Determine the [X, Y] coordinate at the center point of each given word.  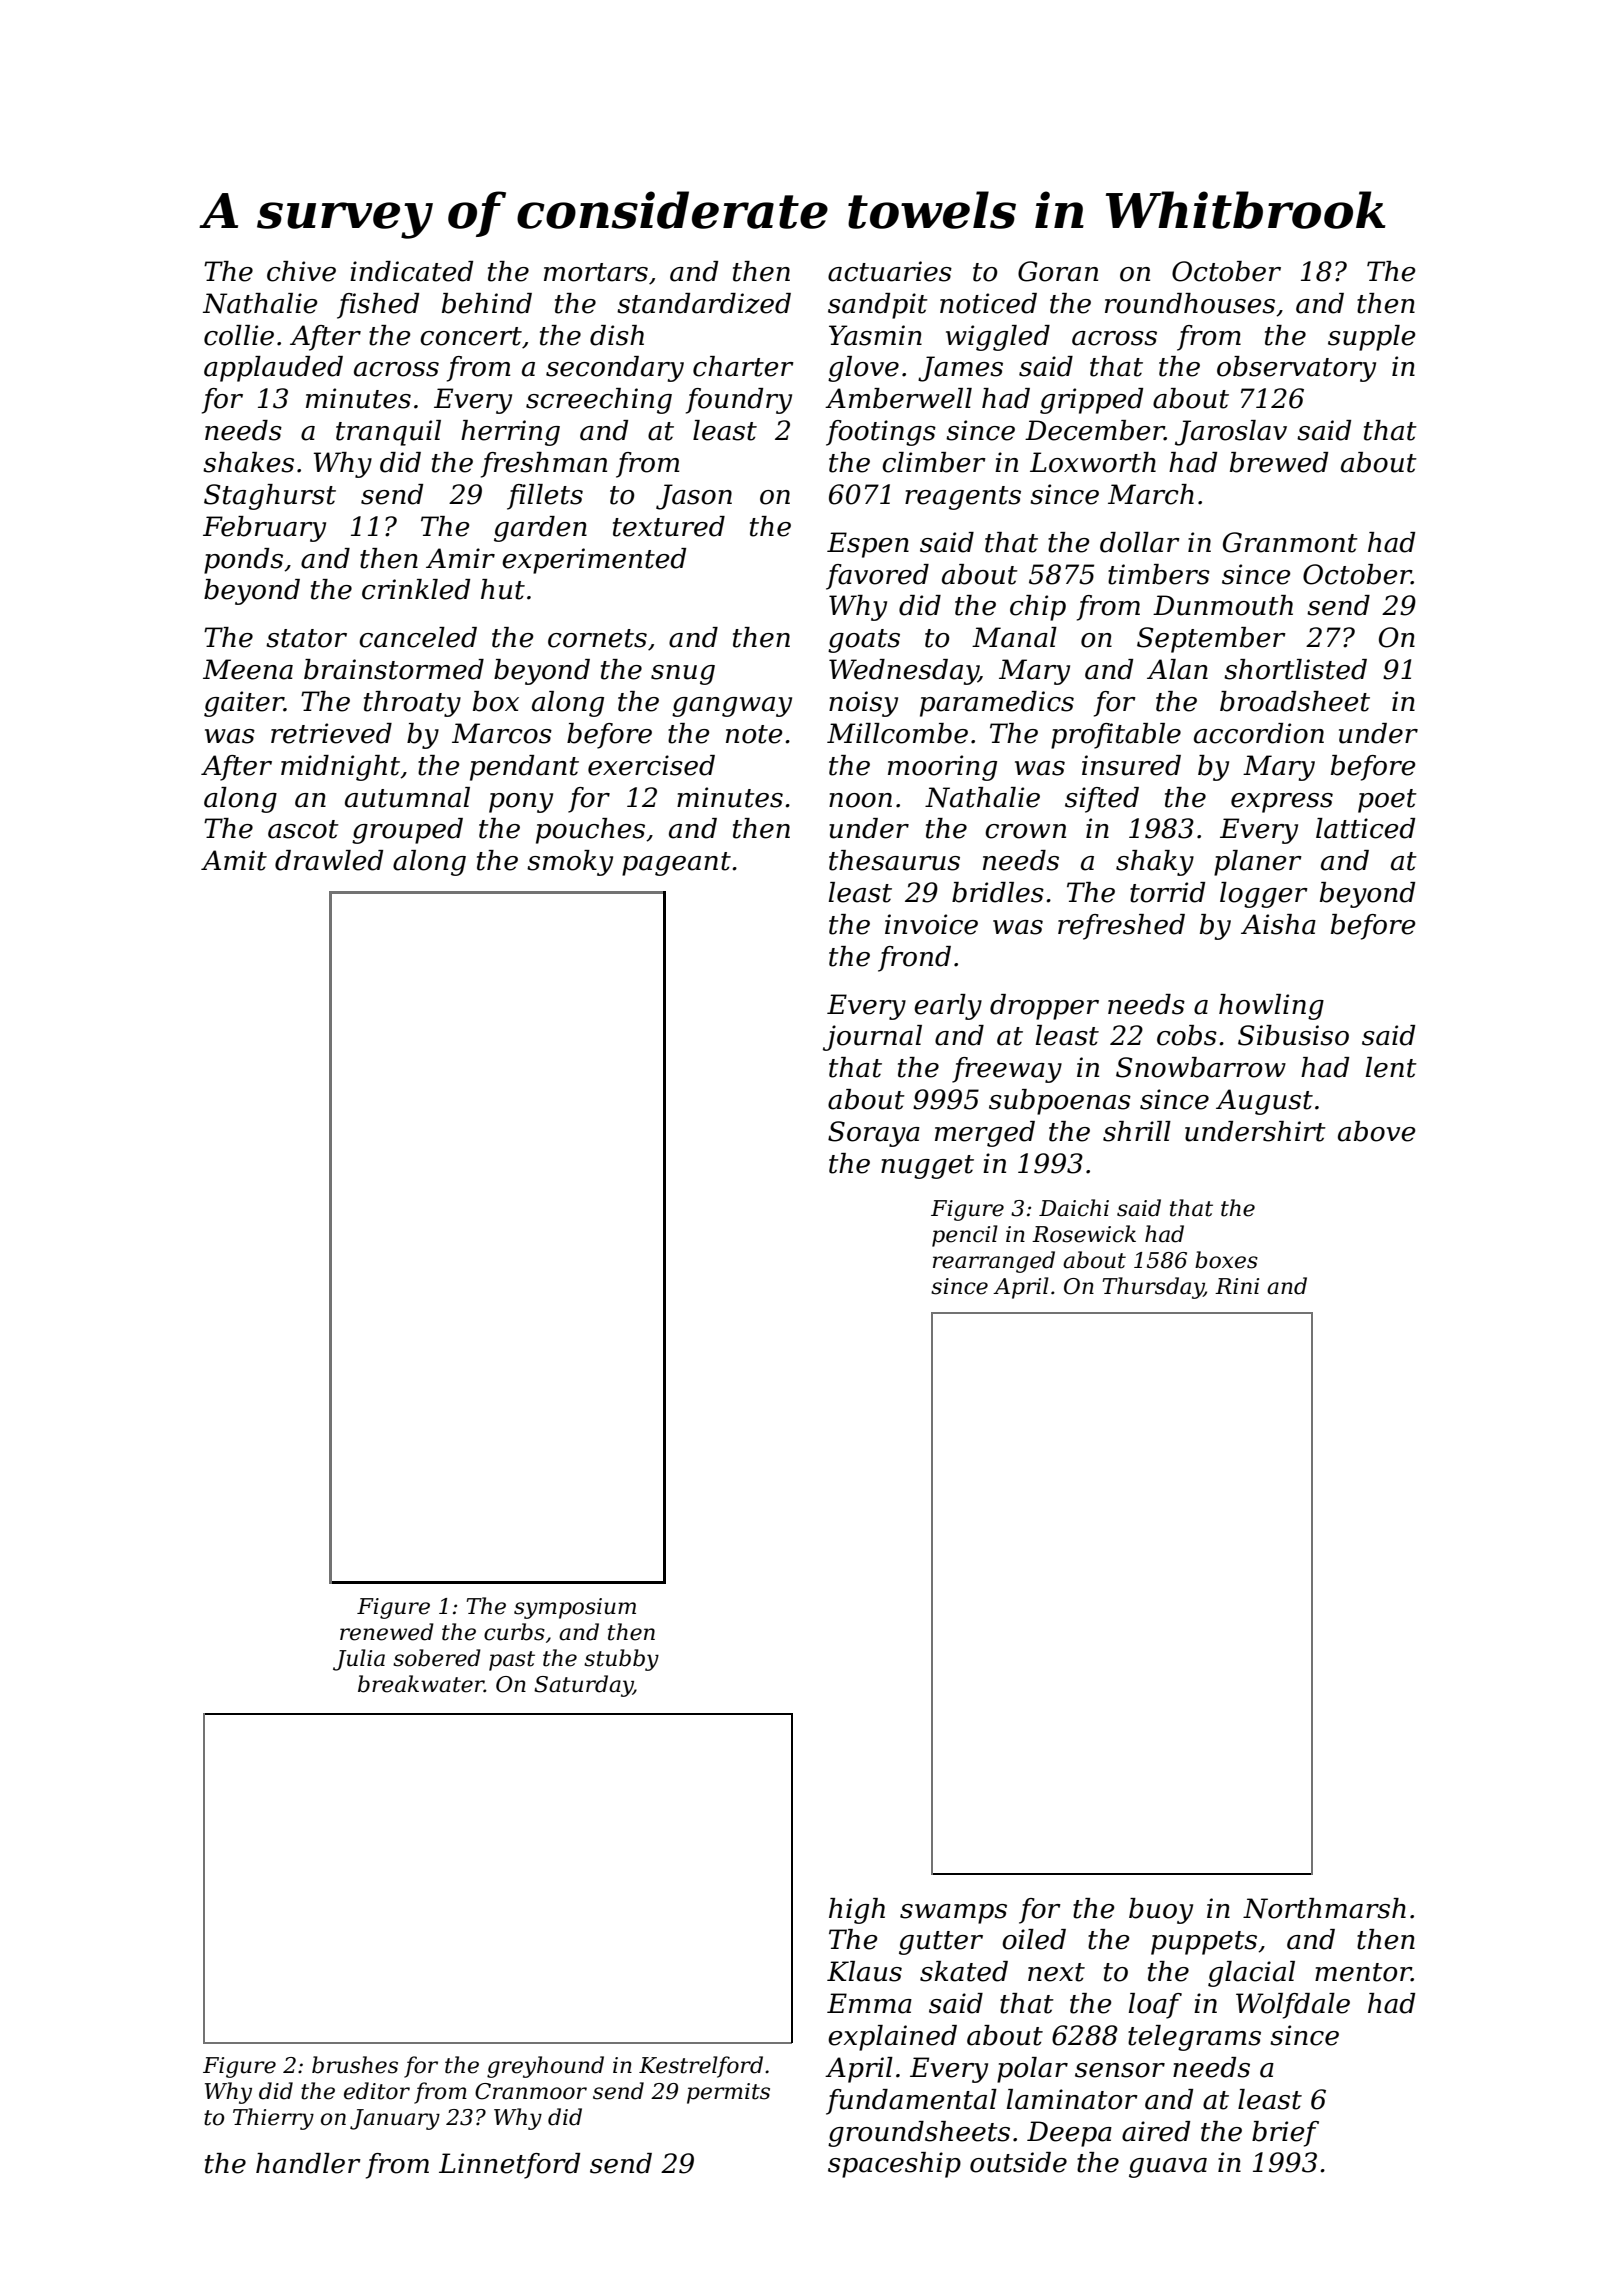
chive [301, 271]
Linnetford [509, 2166]
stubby [621, 1660]
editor [377, 2091]
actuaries [890, 271]
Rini [1237, 1286]
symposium [575, 1608]
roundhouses [1190, 303]
